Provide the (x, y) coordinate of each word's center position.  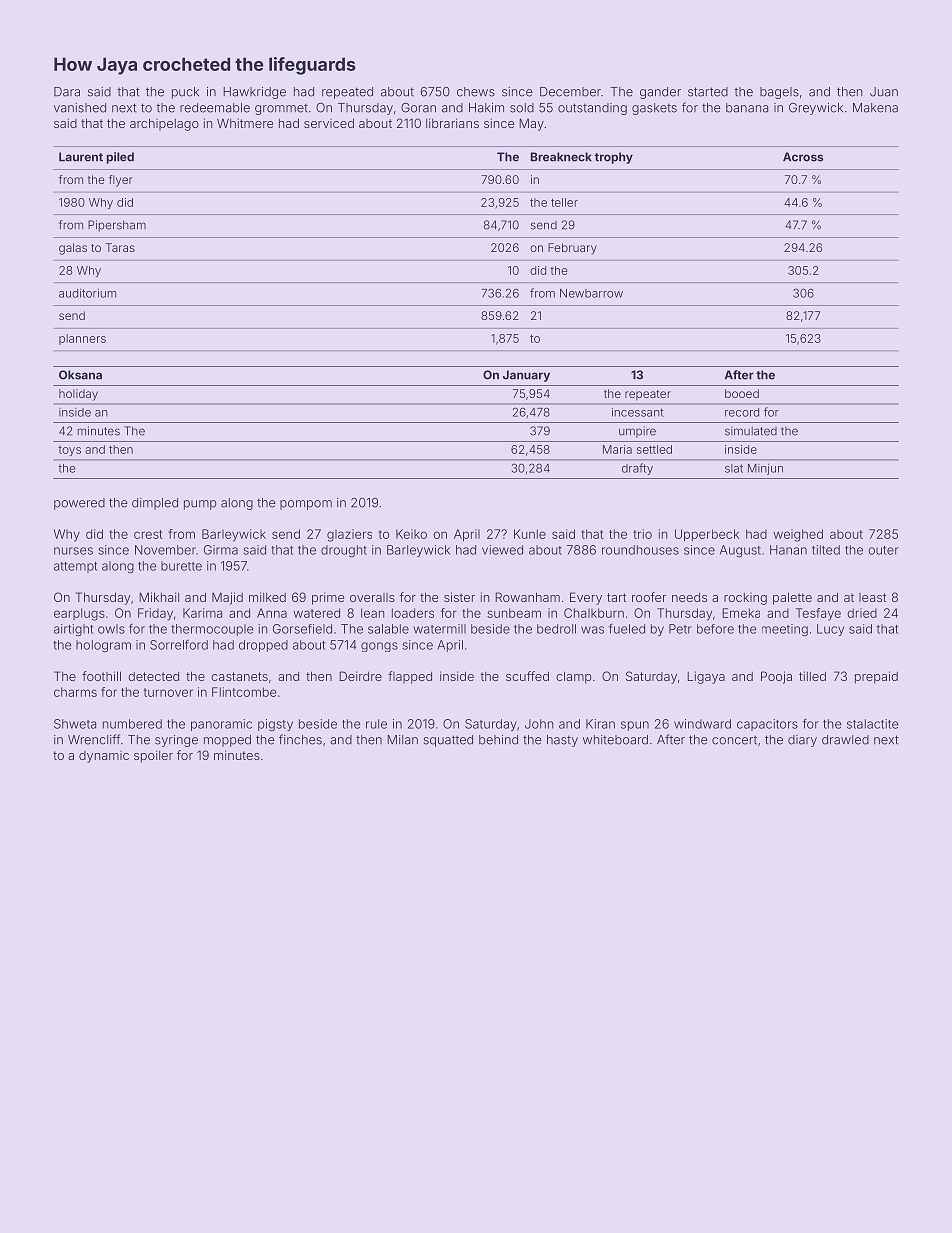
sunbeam (514, 613)
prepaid (876, 677)
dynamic (104, 757)
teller (564, 202)
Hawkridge (254, 93)
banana (747, 108)
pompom (306, 505)
